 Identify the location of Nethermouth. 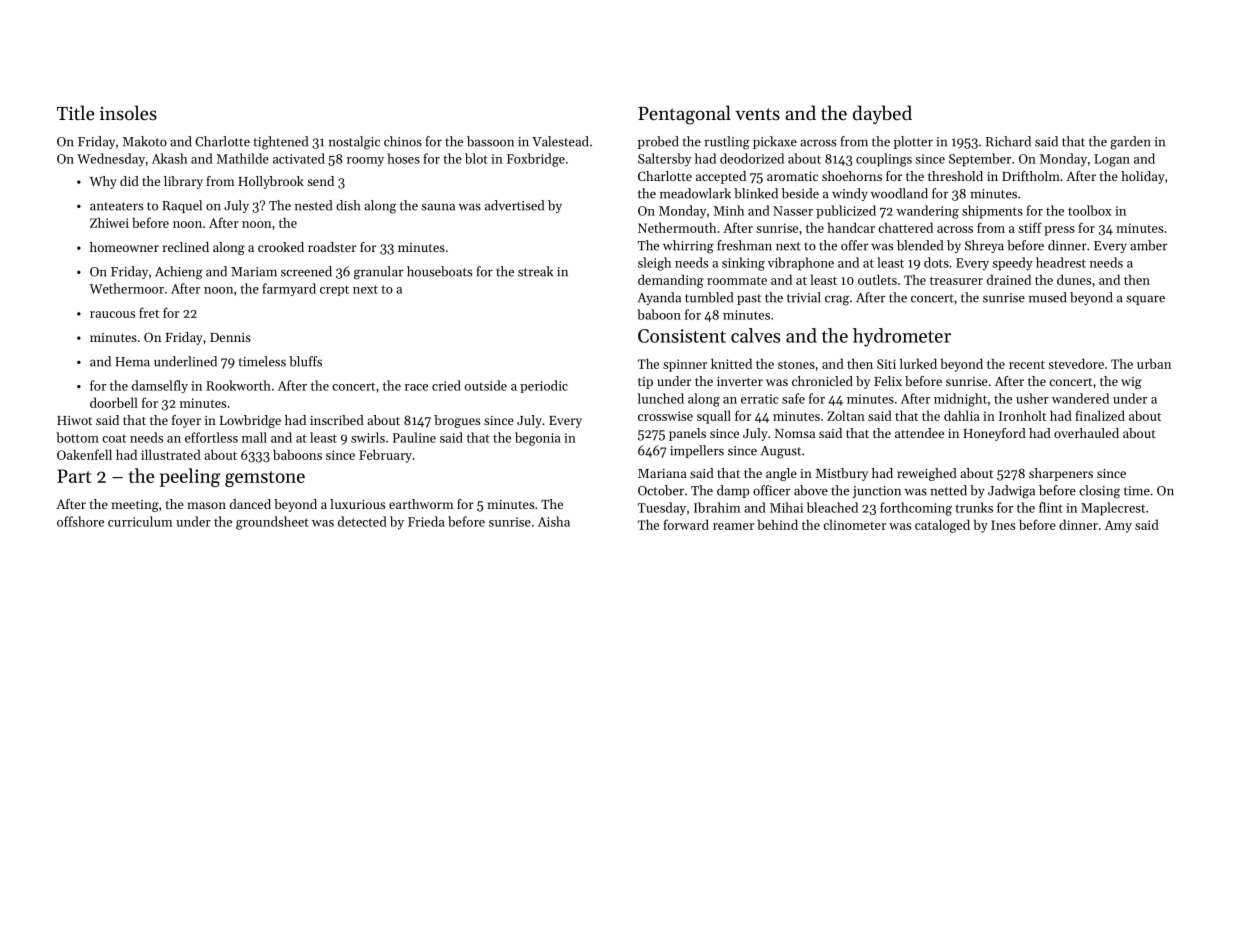
(677, 227).
